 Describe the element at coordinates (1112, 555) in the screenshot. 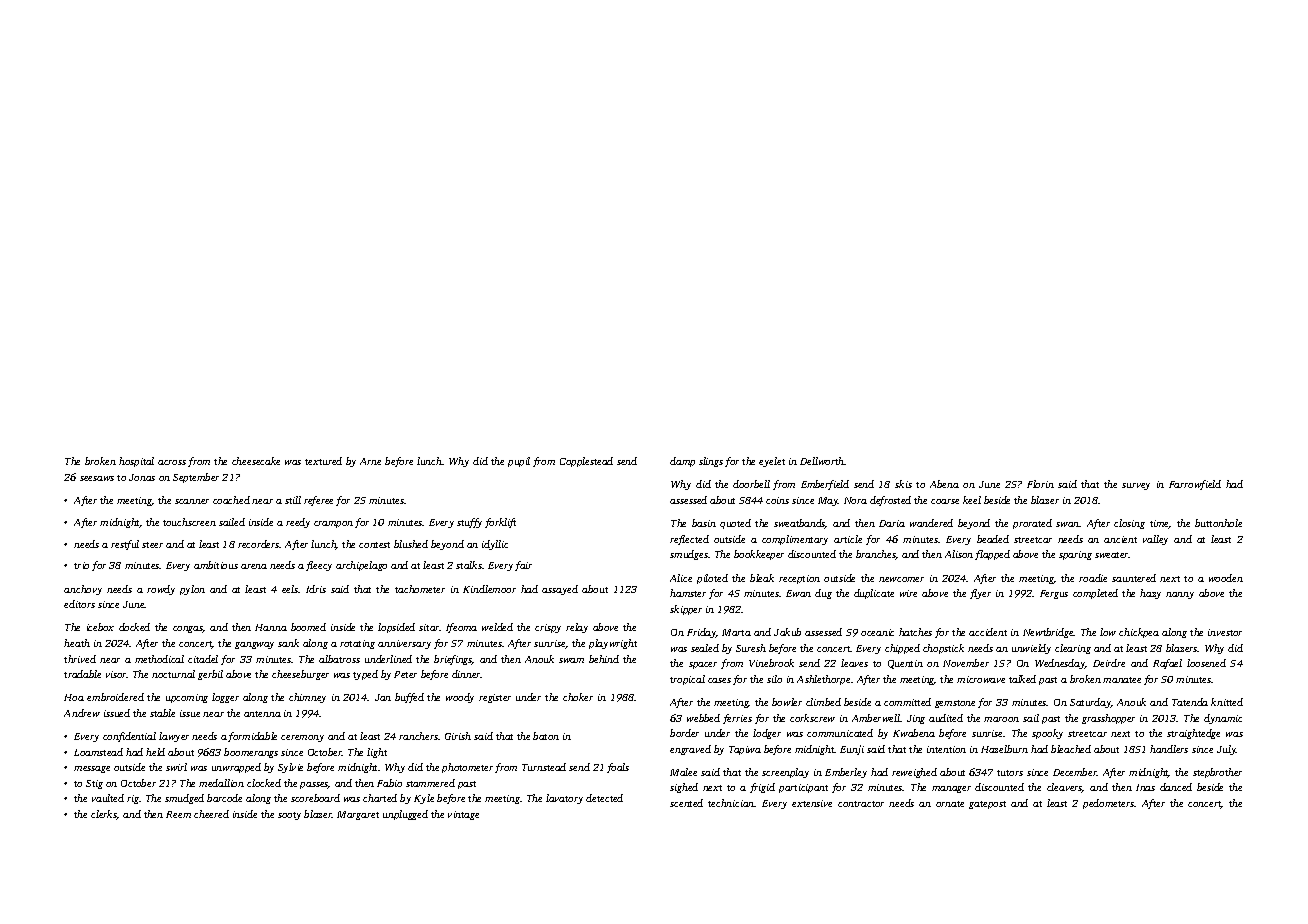

I see `sweater` at that location.
